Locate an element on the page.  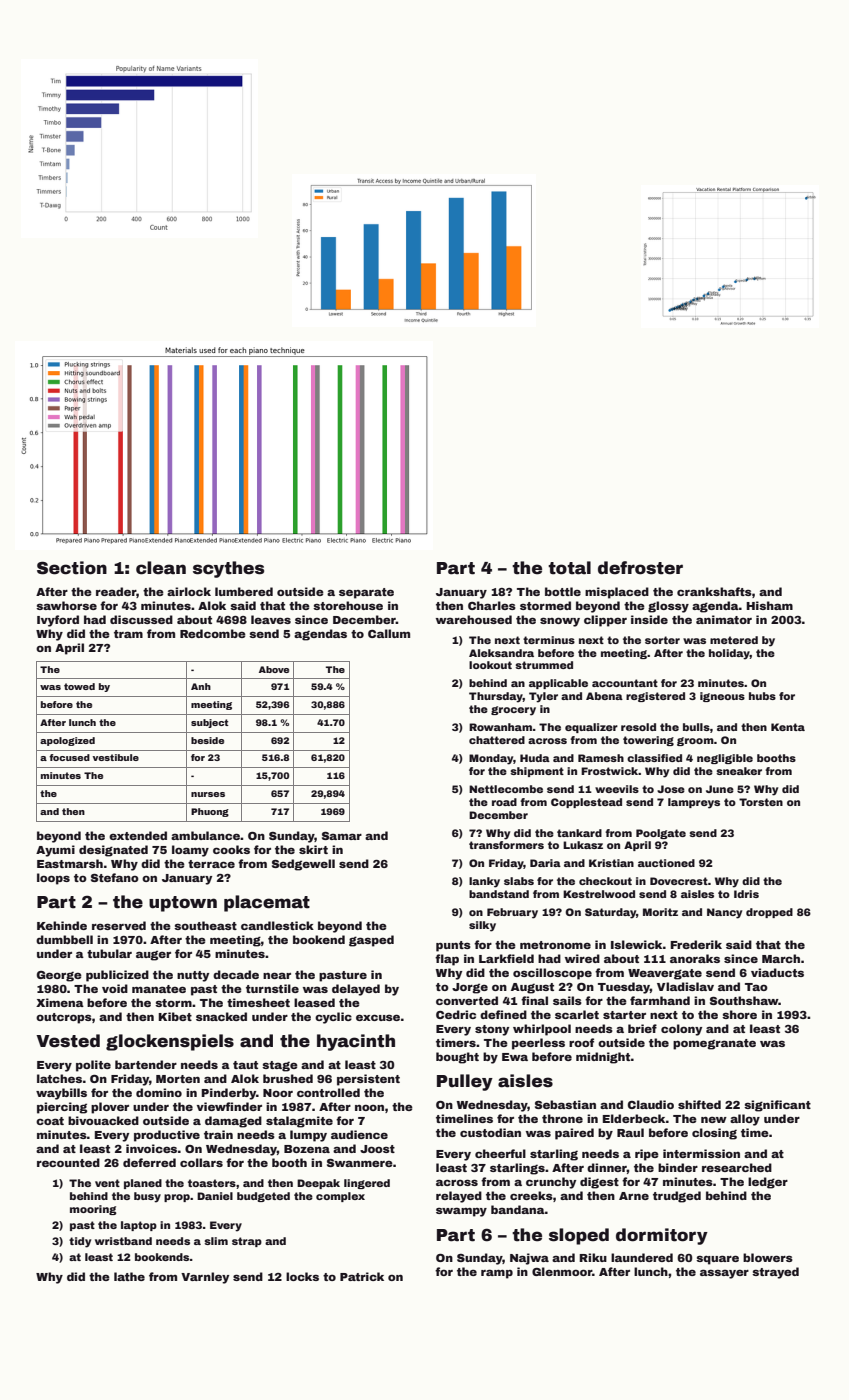
skirt is located at coordinates (313, 849).
